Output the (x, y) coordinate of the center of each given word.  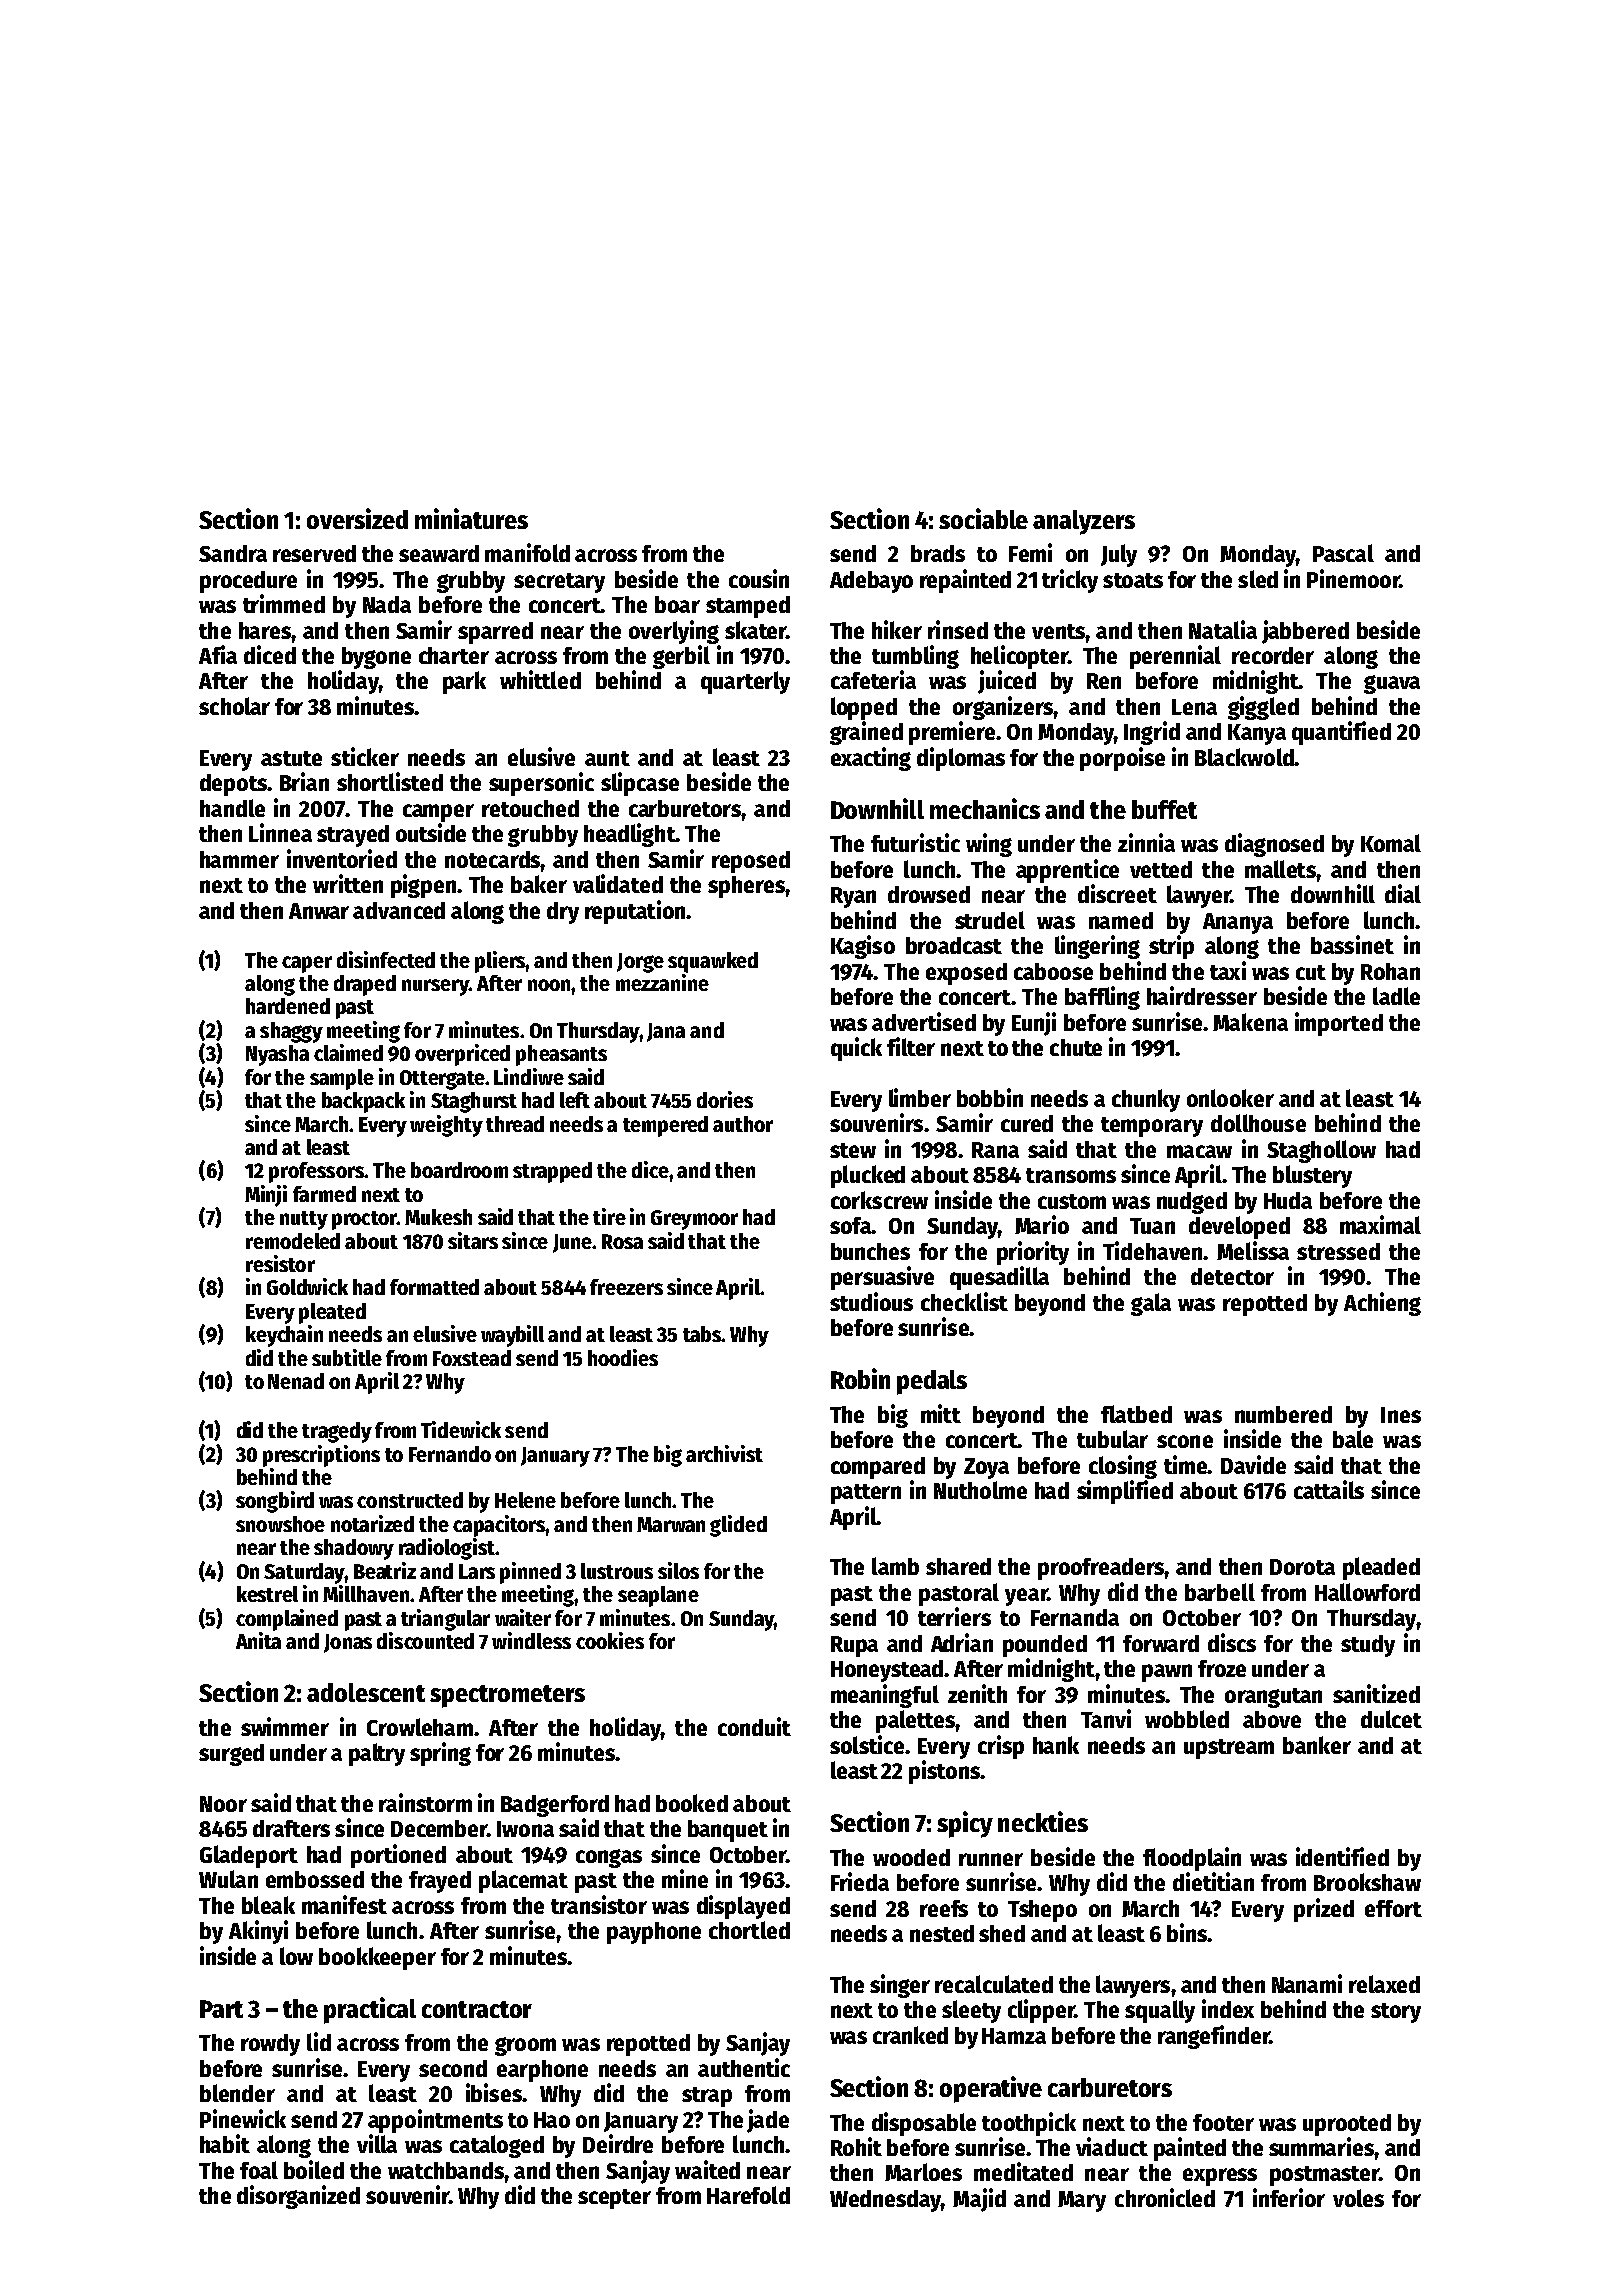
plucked (868, 1176)
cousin (759, 578)
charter (454, 655)
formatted (434, 1287)
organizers (1003, 708)
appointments (435, 2121)
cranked (910, 2035)
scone (1185, 1441)
